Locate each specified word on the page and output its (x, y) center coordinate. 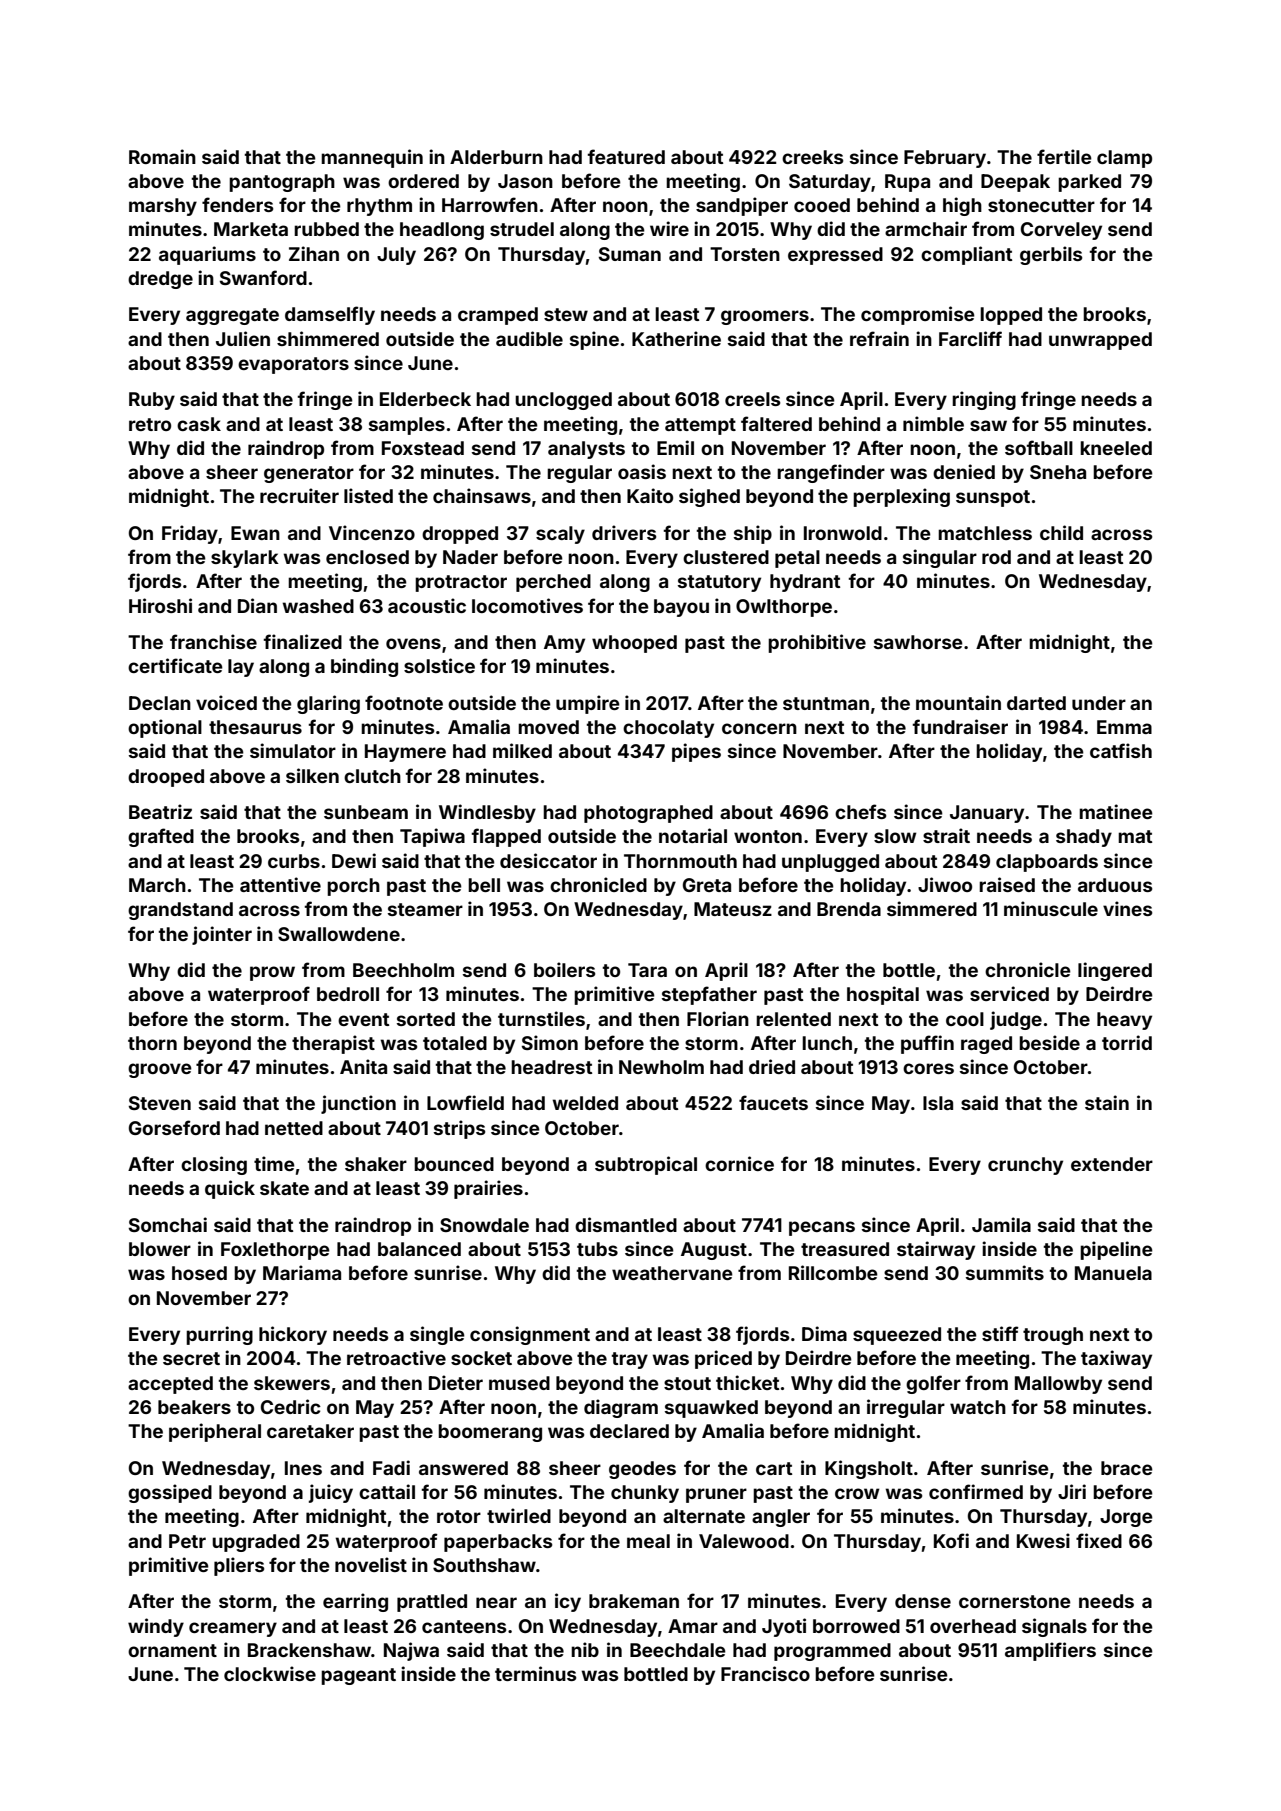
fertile (1064, 156)
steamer (425, 909)
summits (1005, 1272)
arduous (1115, 885)
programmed (832, 1652)
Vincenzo (372, 532)
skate (284, 1188)
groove (160, 1070)
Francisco (765, 1673)
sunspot (993, 498)
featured (626, 156)
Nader (470, 557)
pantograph (282, 183)
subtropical (646, 1165)
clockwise (270, 1673)
